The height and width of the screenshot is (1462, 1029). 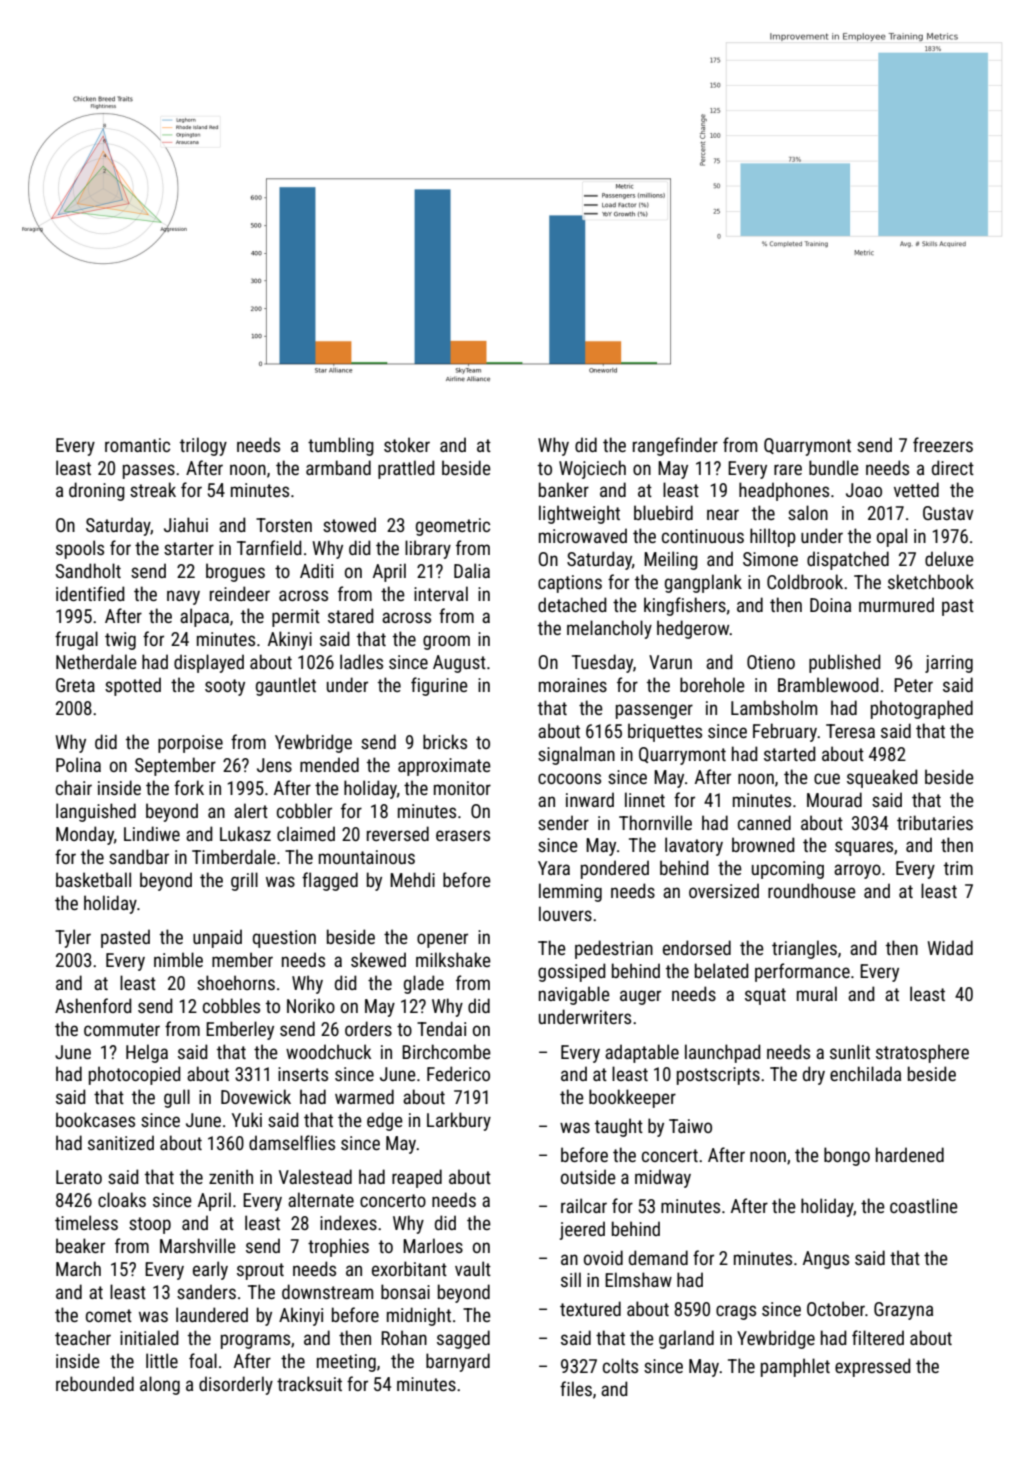 What do you see at coordinates (137, 445) in the screenshot?
I see `romantic` at bounding box center [137, 445].
